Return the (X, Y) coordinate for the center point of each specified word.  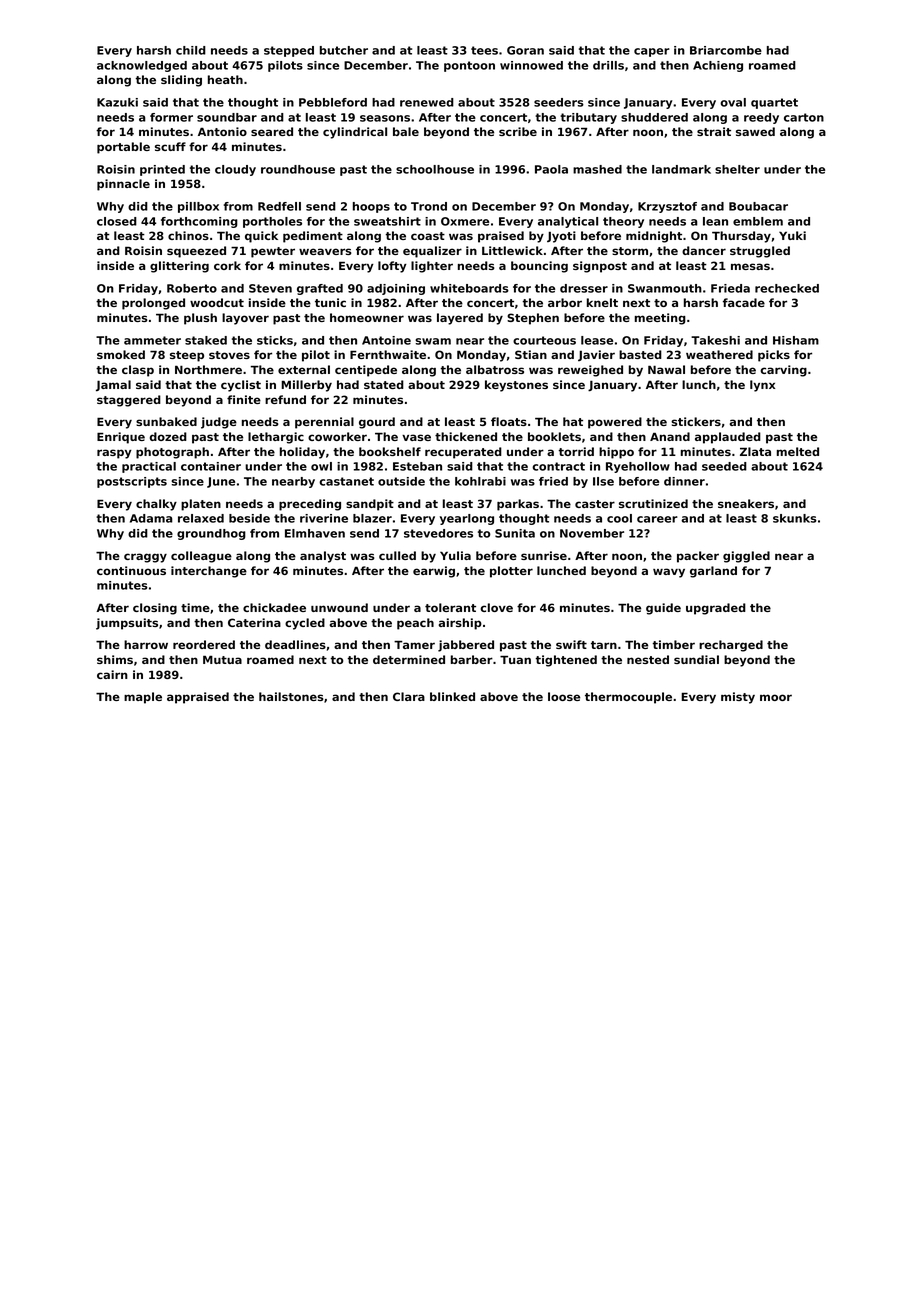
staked (206, 340)
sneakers (746, 503)
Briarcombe (726, 50)
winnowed (531, 65)
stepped (289, 51)
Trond (429, 206)
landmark (681, 169)
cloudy (235, 170)
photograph (172, 453)
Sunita (515, 533)
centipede (366, 371)
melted (798, 451)
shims (115, 659)
